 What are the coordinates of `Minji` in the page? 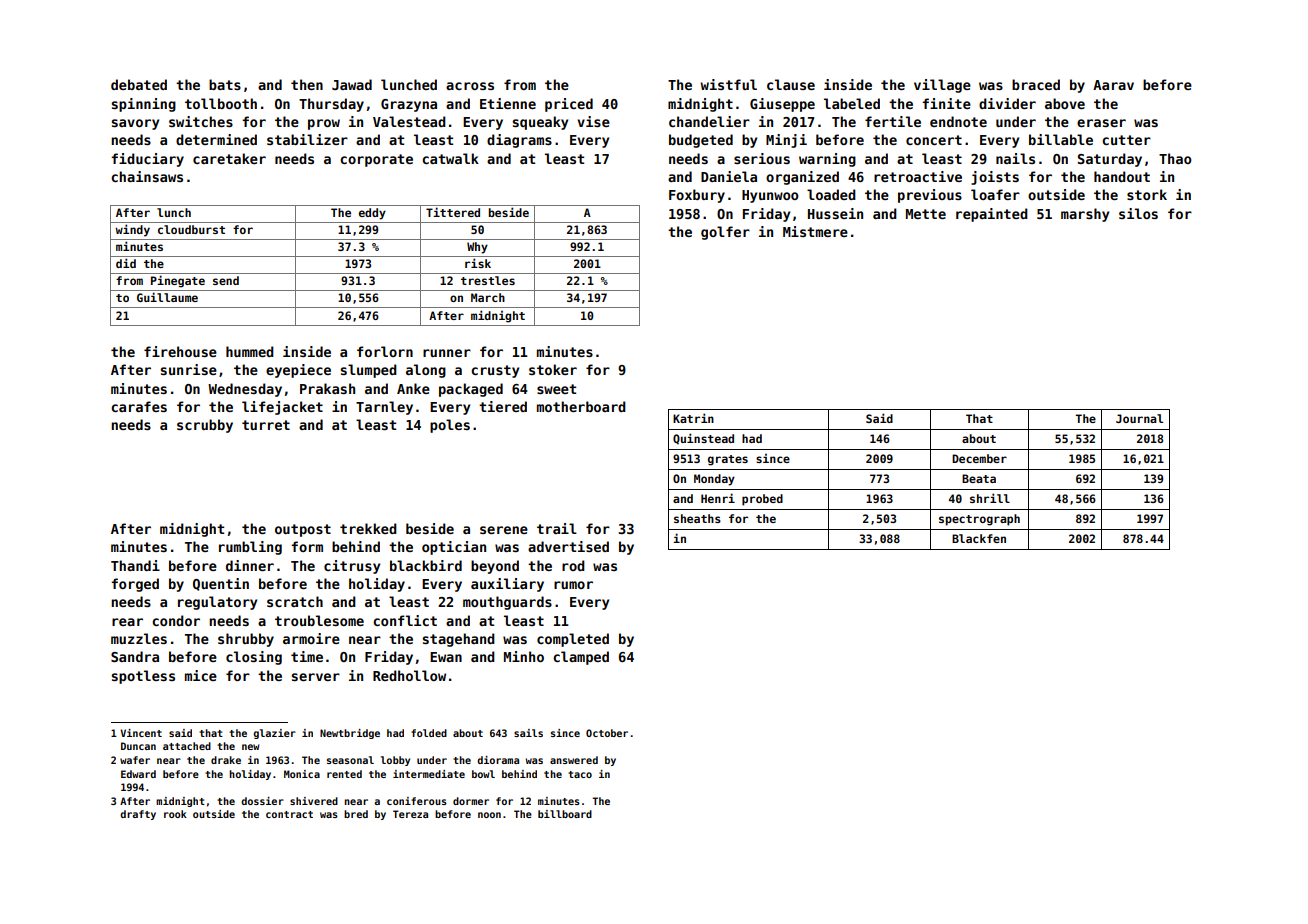 It's located at (786, 141).
